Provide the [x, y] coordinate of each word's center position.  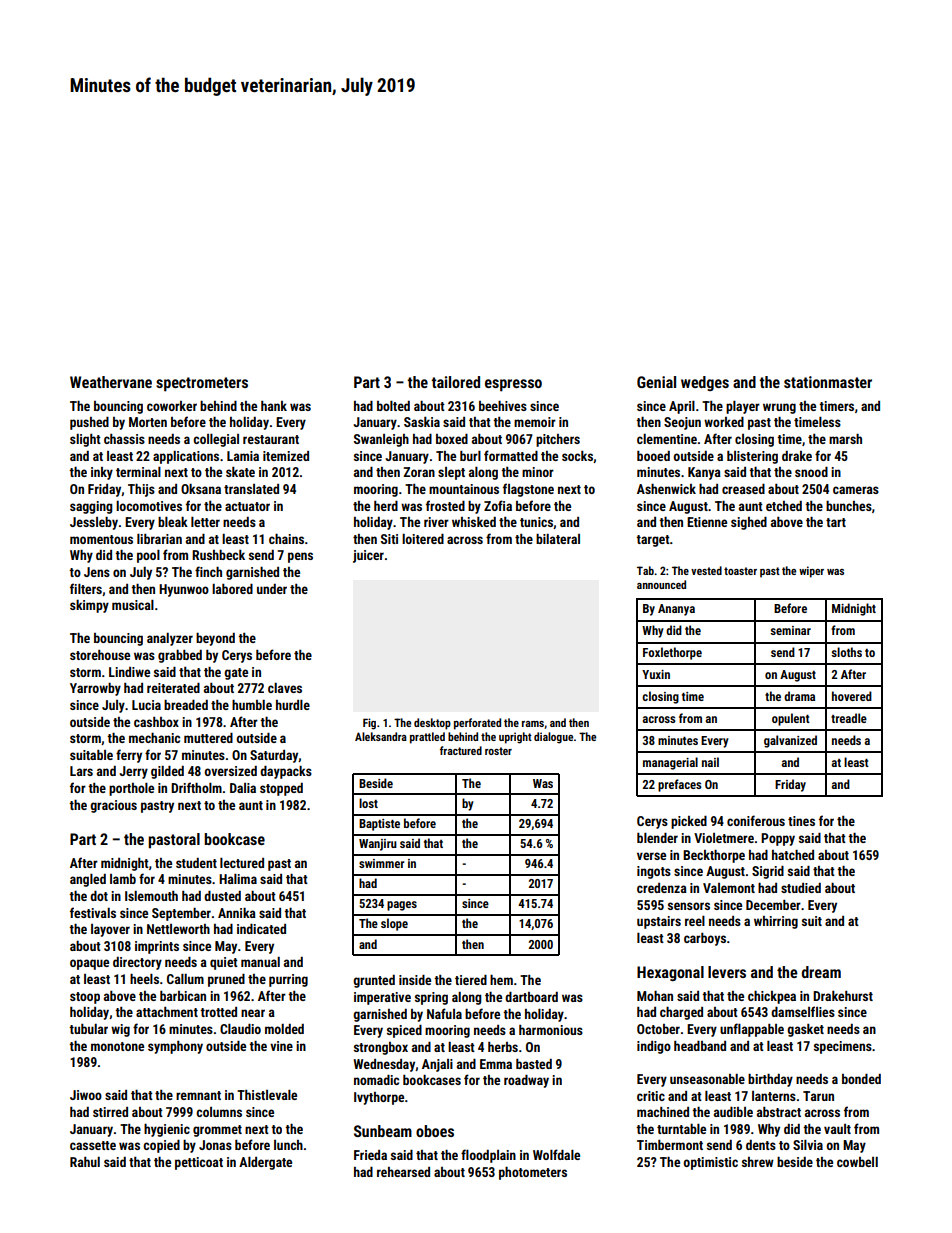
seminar [790, 630]
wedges [705, 383]
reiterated [173, 688]
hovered [852, 696]
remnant [198, 1095]
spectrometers [202, 384]
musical [133, 605]
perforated [477, 724]
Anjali [437, 1065]
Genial [656, 382]
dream [821, 972]
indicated [261, 929]
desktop [432, 724]
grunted [374, 981]
